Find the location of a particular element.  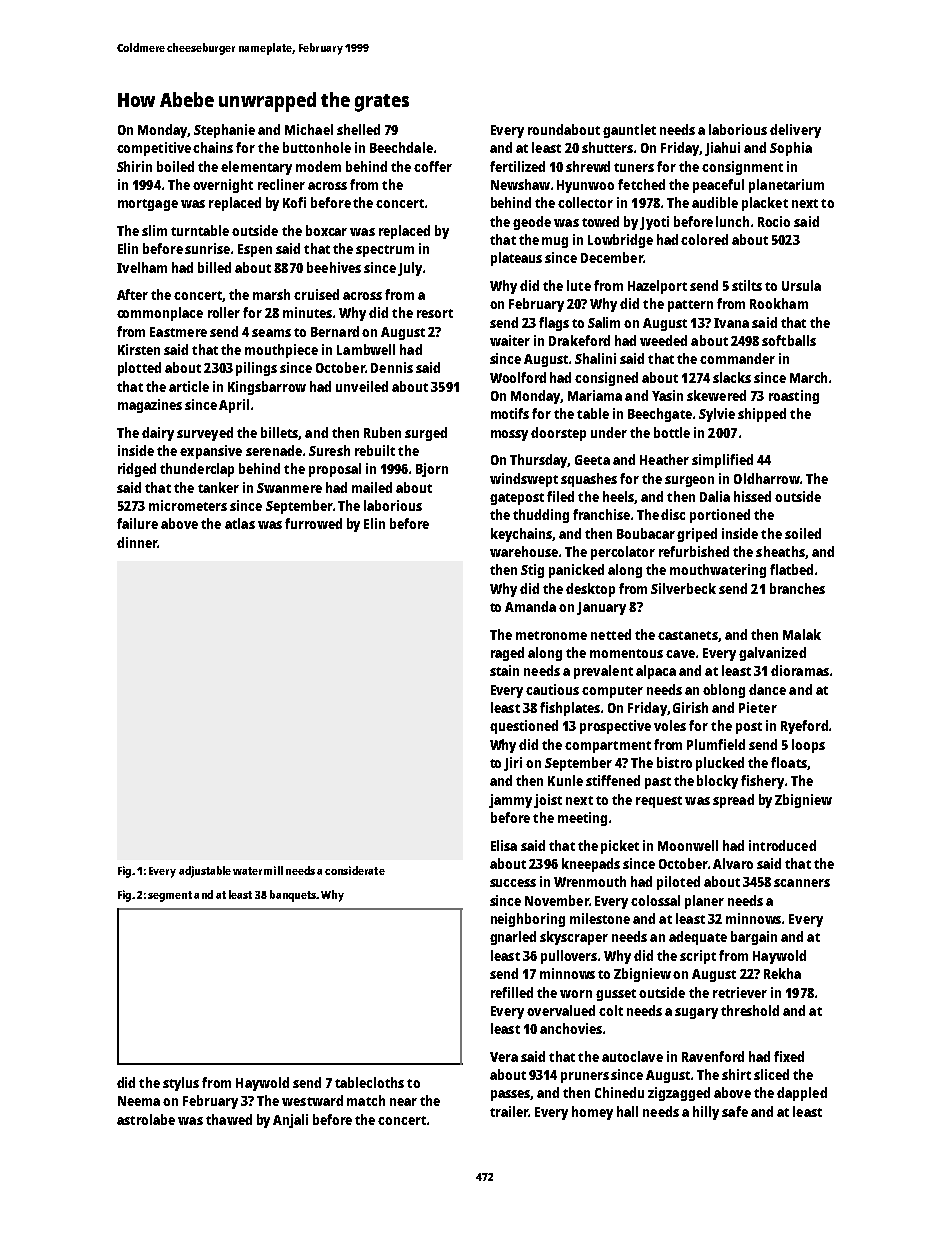

westward is located at coordinates (312, 1100).
